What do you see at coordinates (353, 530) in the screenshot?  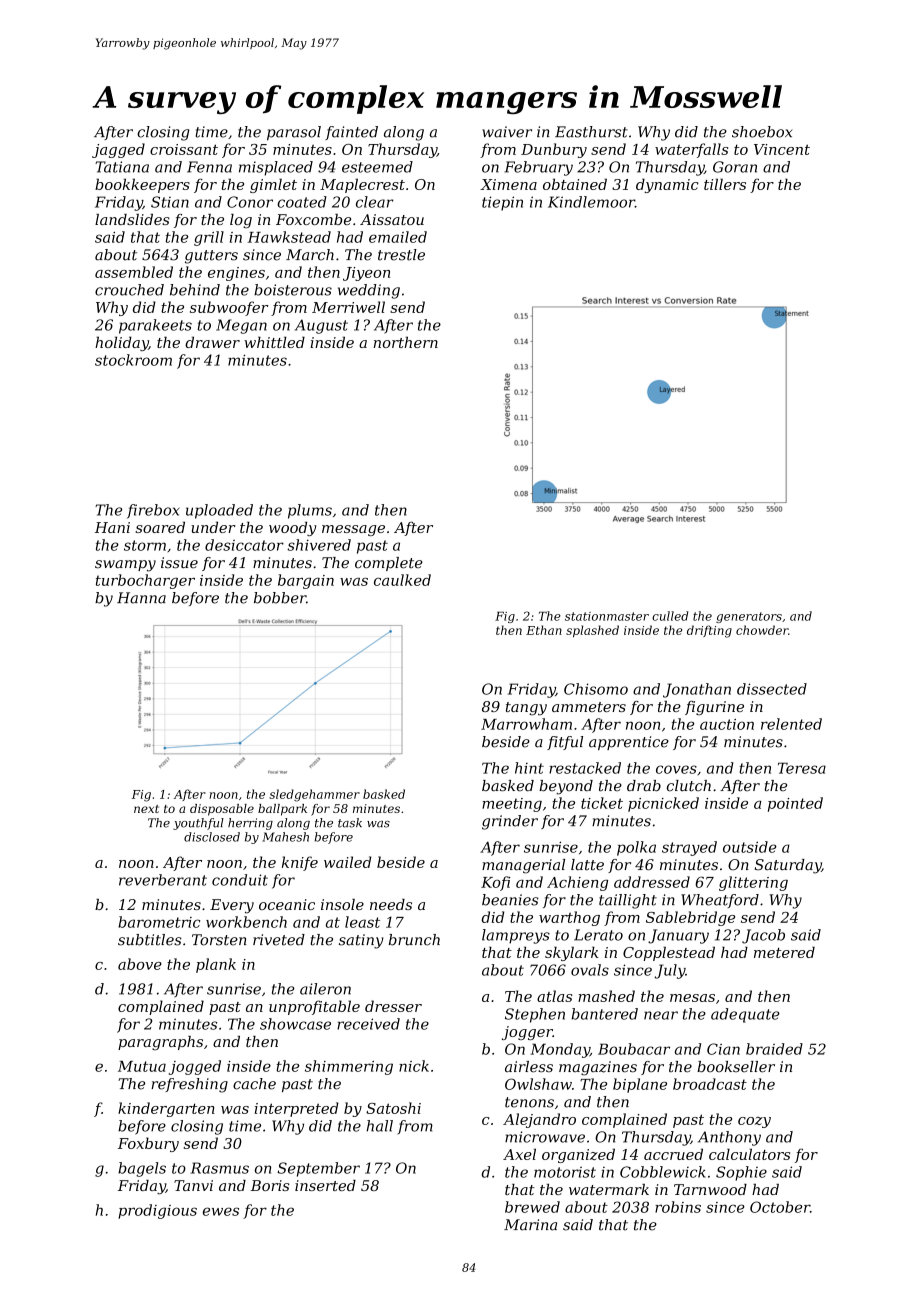 I see `message` at bounding box center [353, 530].
